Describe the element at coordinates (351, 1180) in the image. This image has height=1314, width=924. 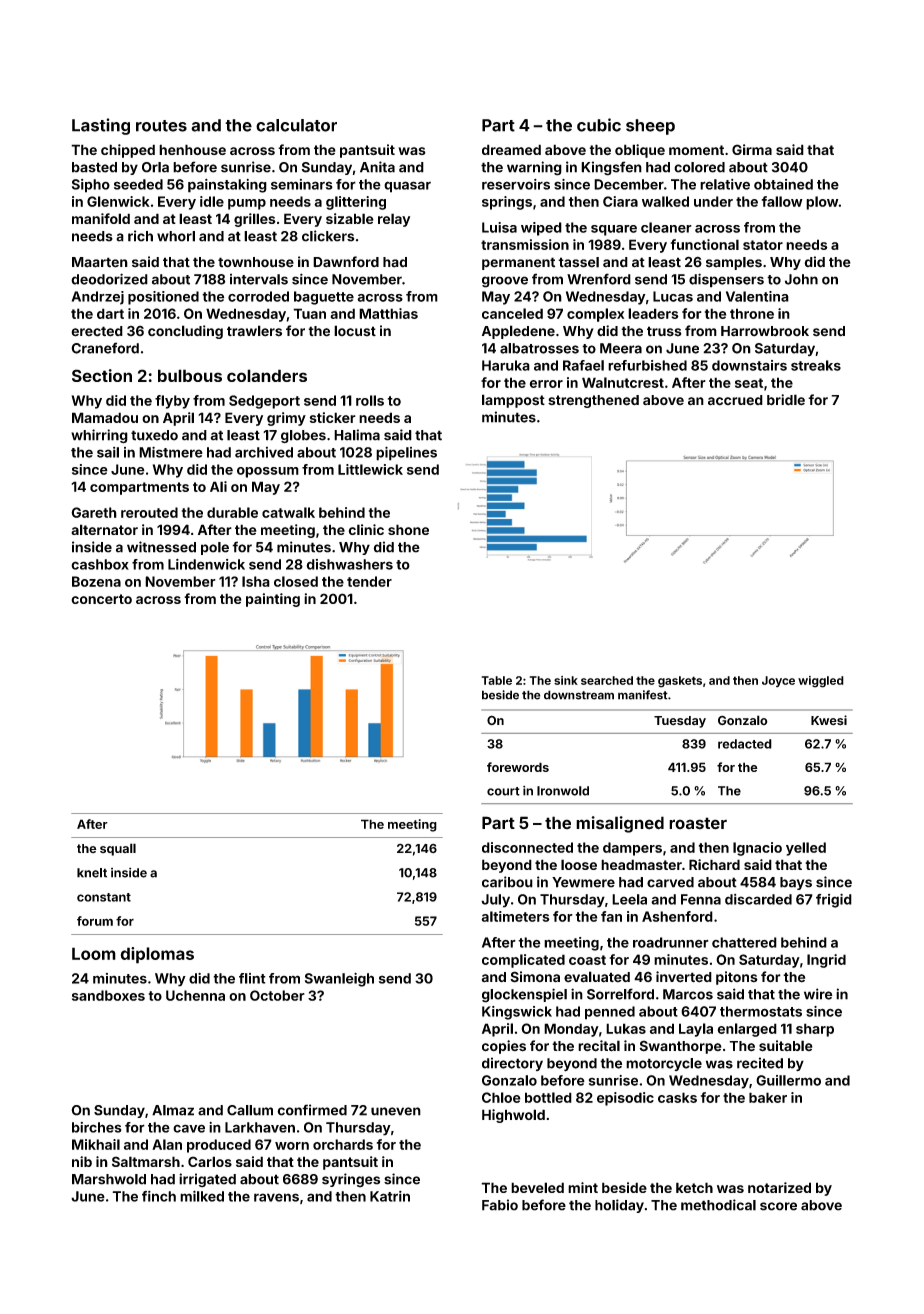
I see `syringes` at that location.
